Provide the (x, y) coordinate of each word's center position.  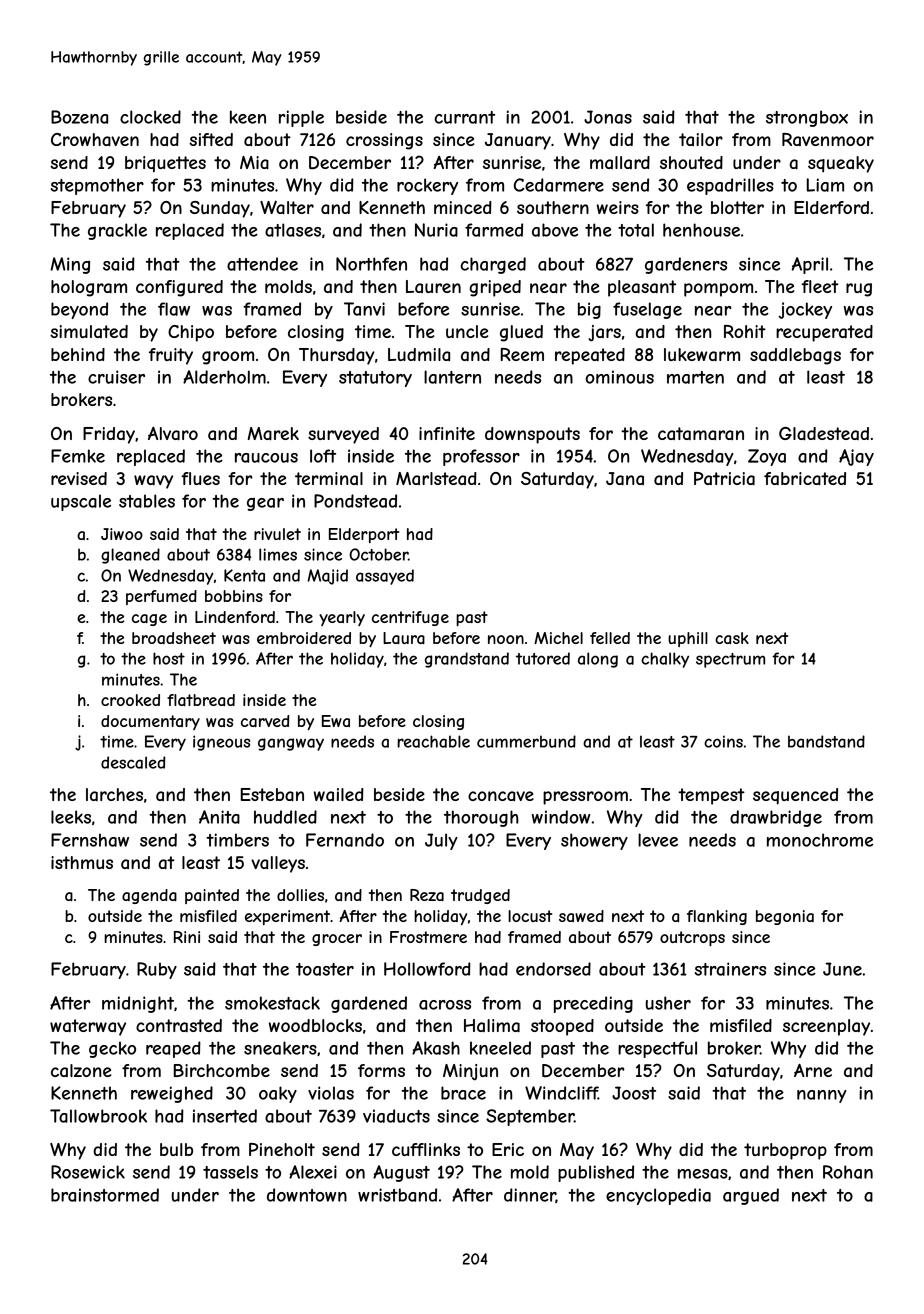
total (636, 230)
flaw (174, 309)
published (596, 1173)
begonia (785, 917)
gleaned (130, 556)
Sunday (220, 209)
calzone (81, 1070)
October (378, 554)
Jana (625, 479)
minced (463, 207)
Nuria (436, 230)
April (809, 265)
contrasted (179, 1025)
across (445, 1005)
